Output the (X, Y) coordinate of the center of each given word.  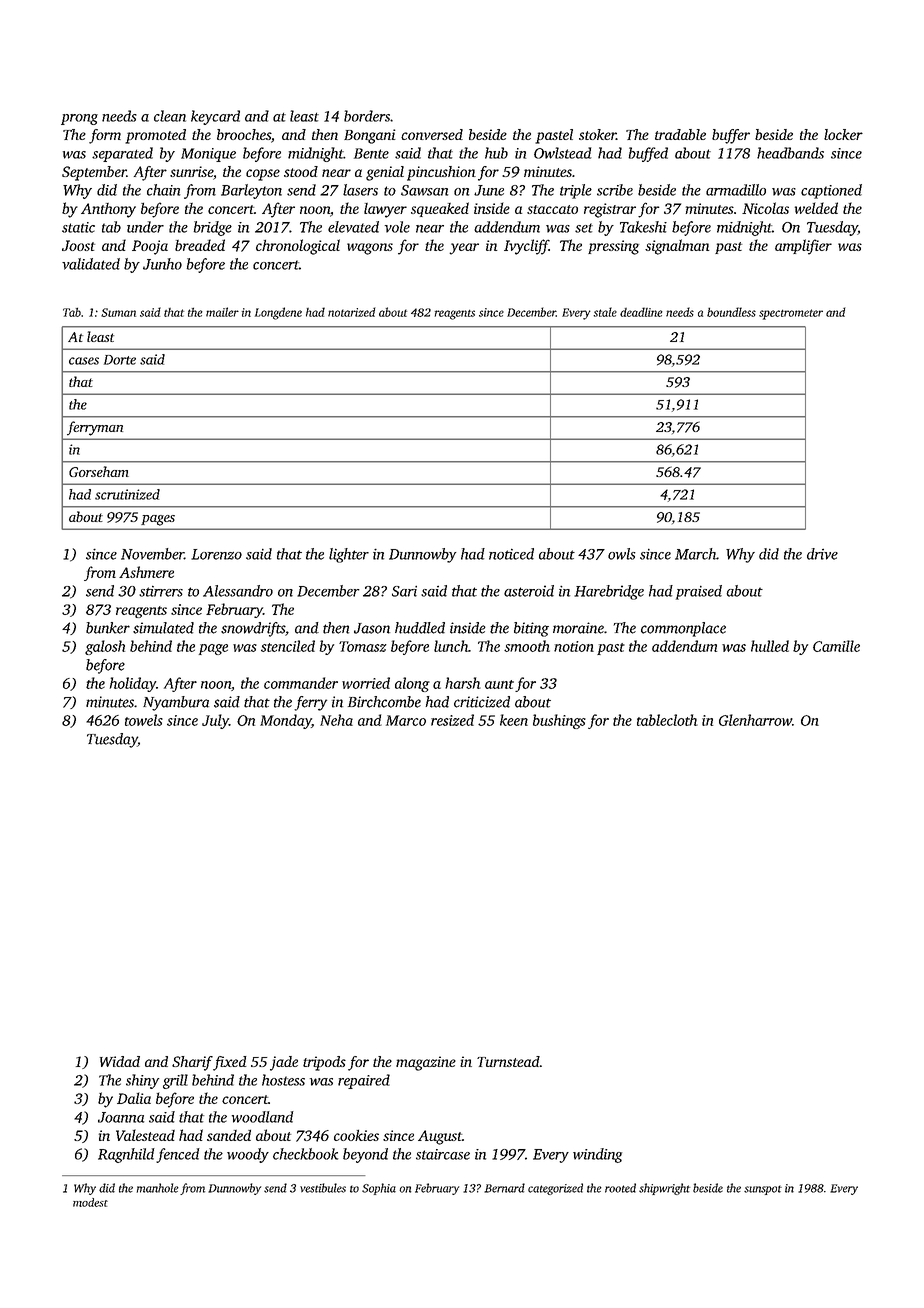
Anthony (108, 210)
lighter (349, 555)
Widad (120, 1061)
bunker (108, 628)
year (464, 249)
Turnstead (508, 1061)
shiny (142, 1081)
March (695, 554)
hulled (770, 646)
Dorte (120, 360)
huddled (420, 628)
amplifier (803, 247)
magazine (426, 1063)
